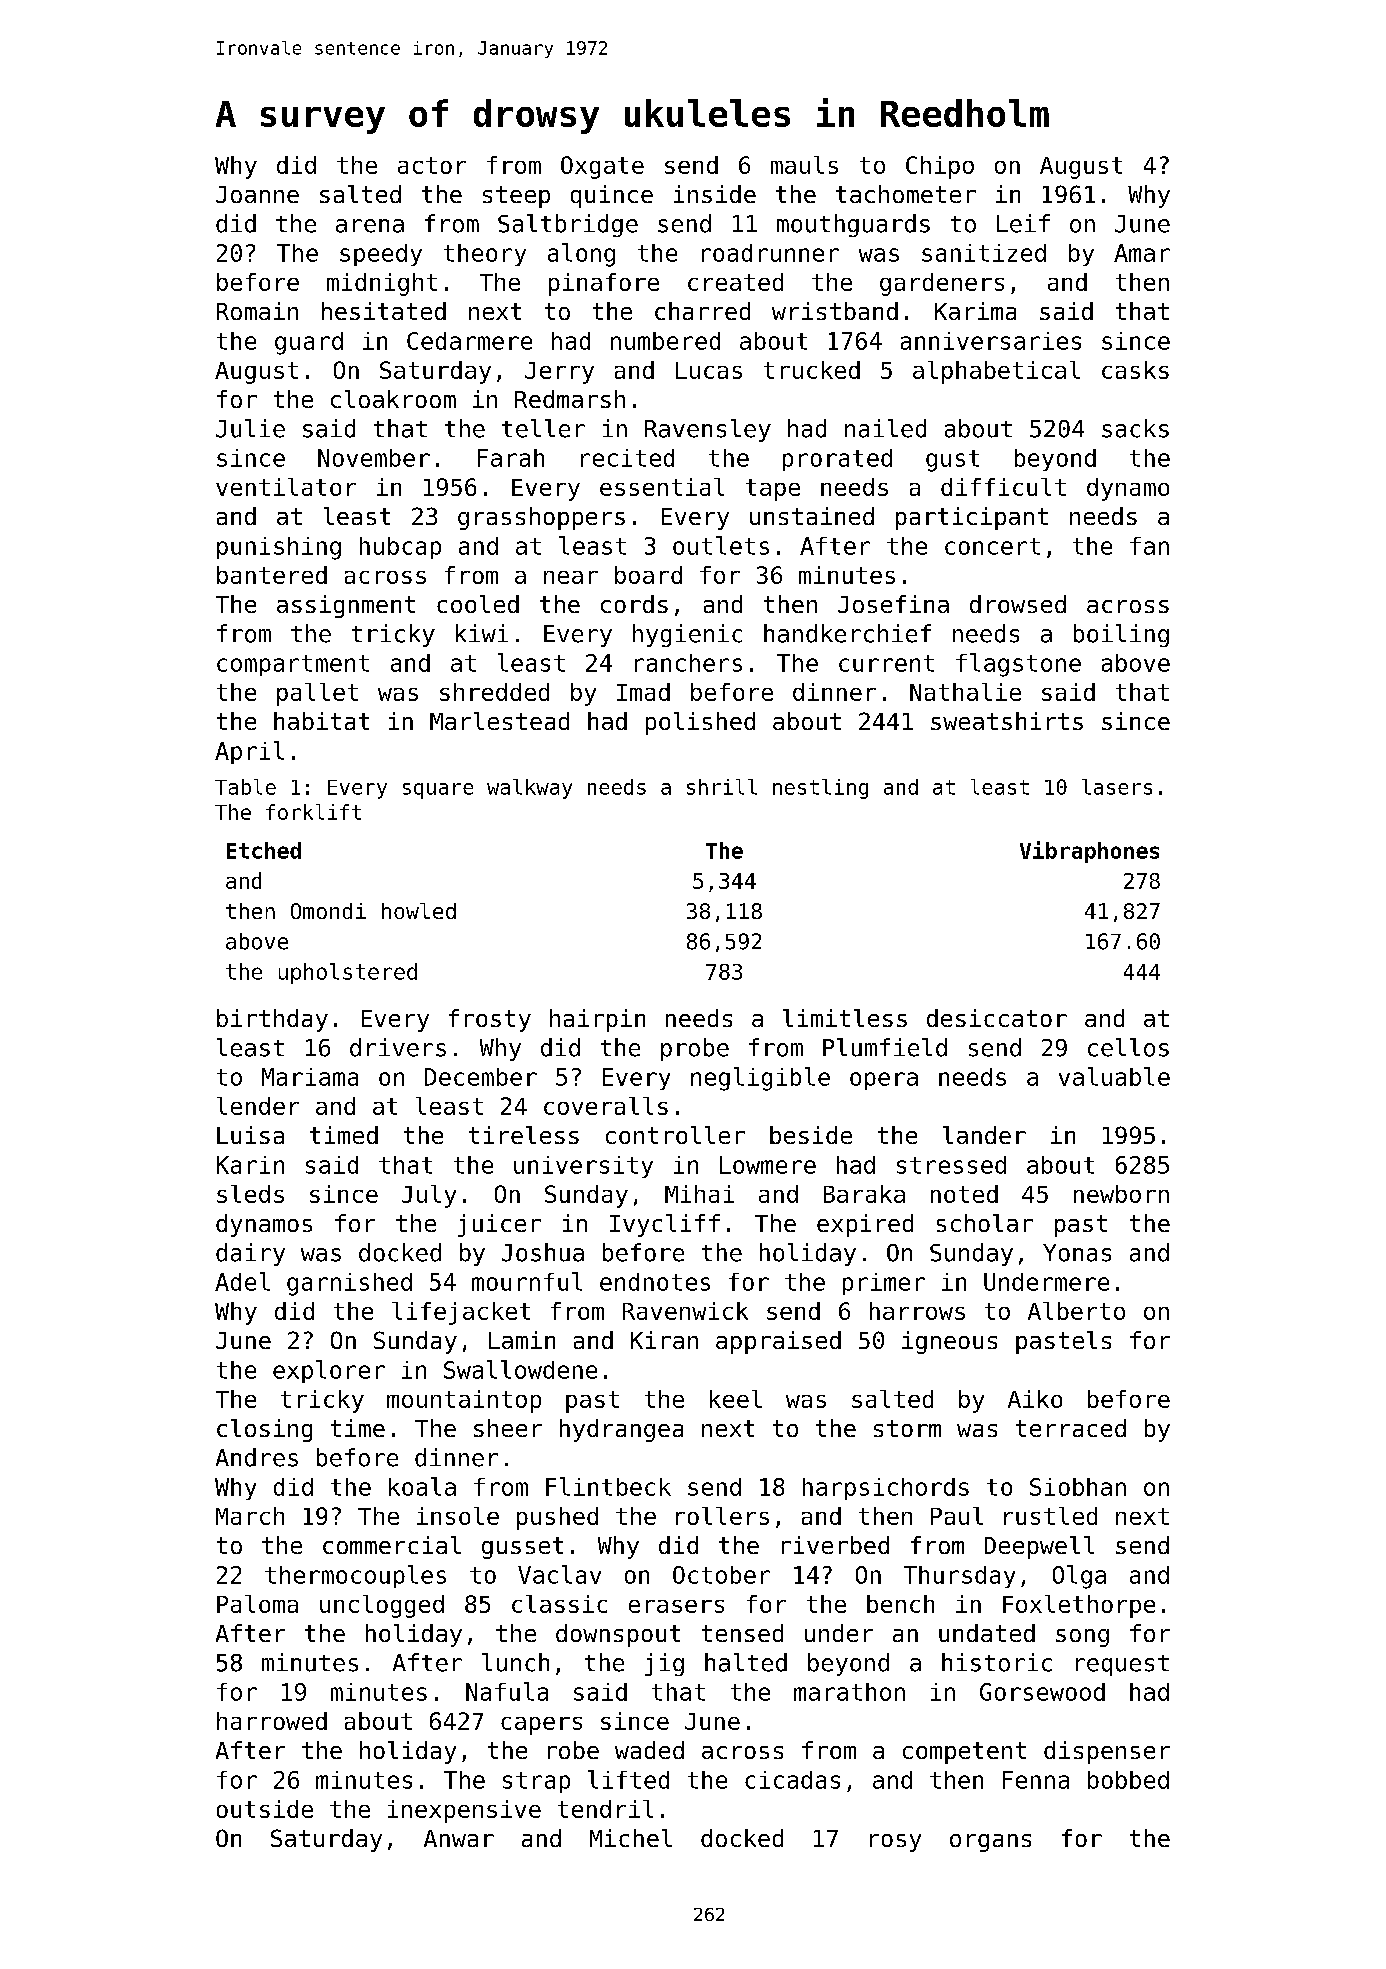 This screenshot has width=1386, height=1969. I want to click on forklift, so click(313, 812).
